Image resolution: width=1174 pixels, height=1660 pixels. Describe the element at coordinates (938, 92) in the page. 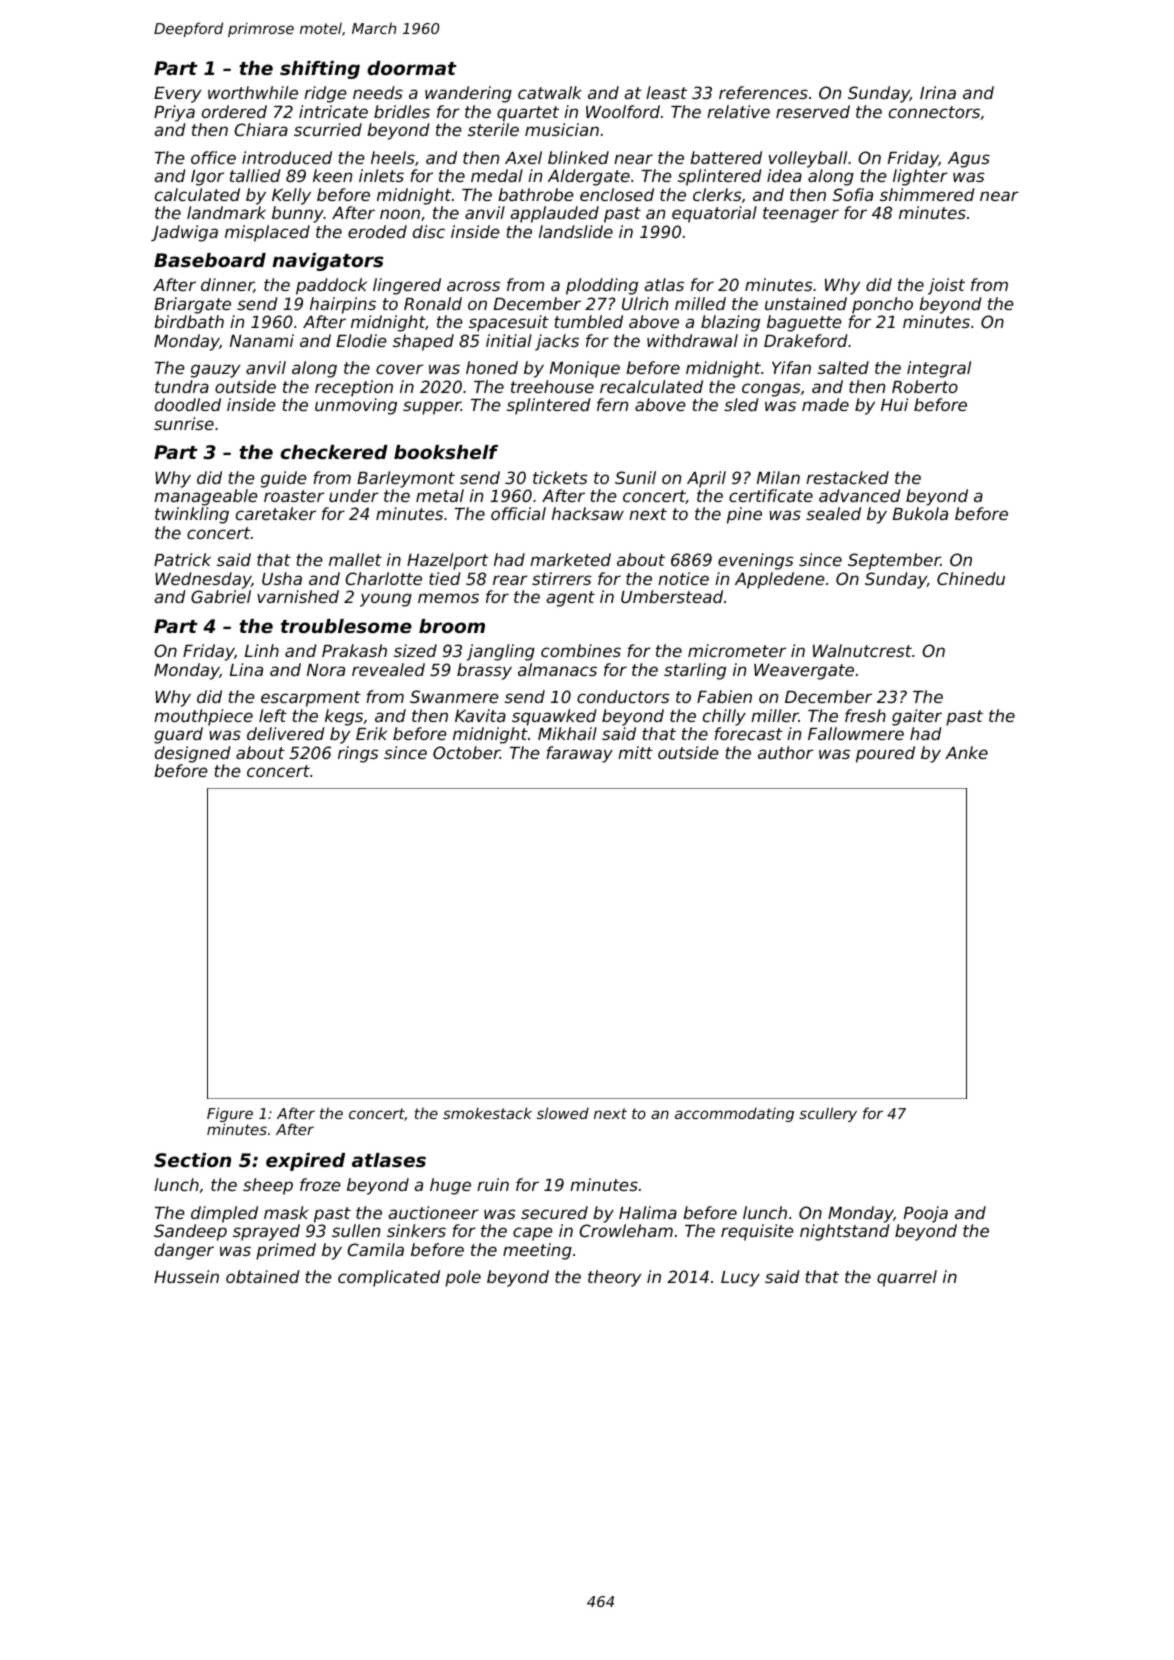

I see `Irina` at that location.
